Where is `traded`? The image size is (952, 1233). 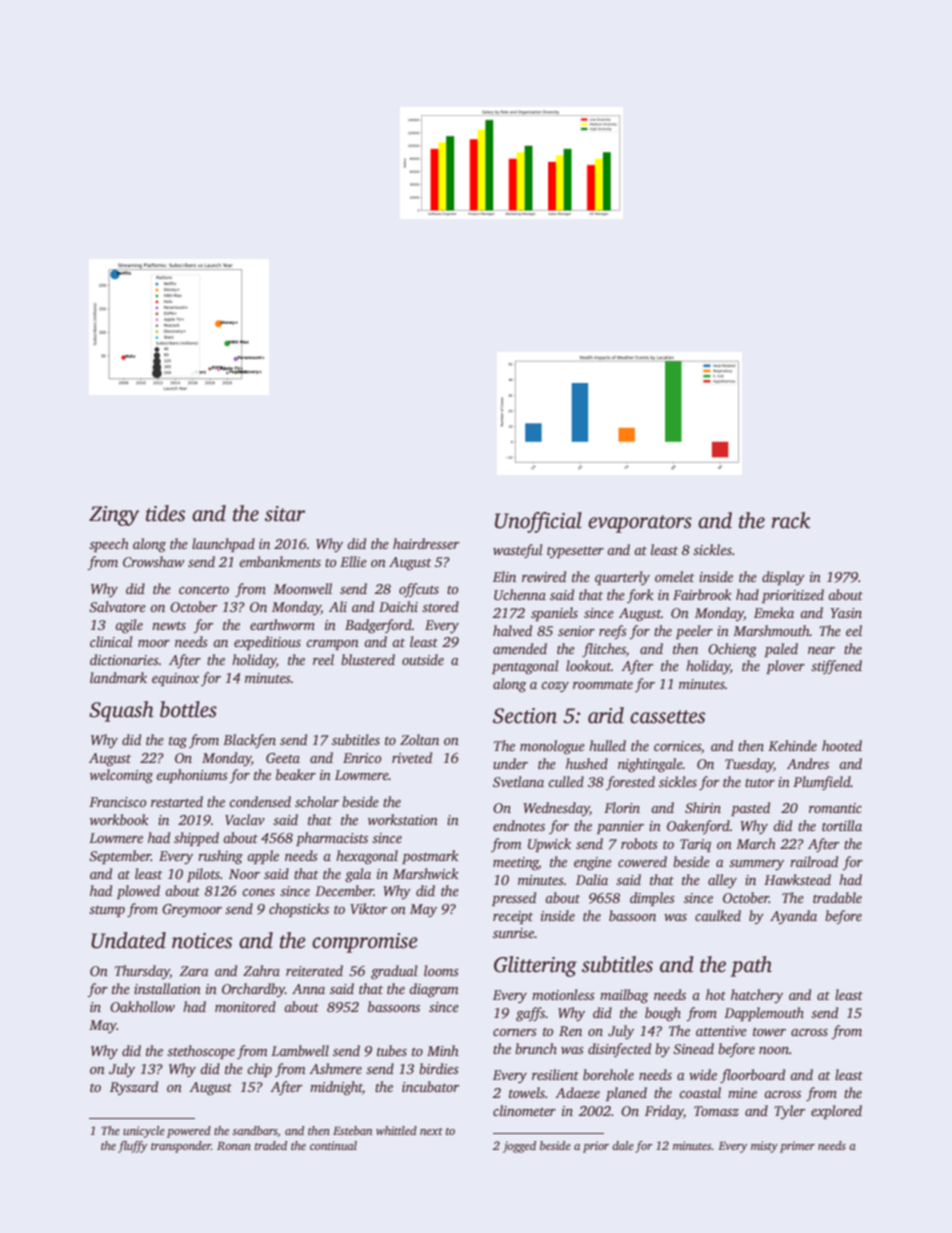 traded is located at coordinates (271, 1145).
